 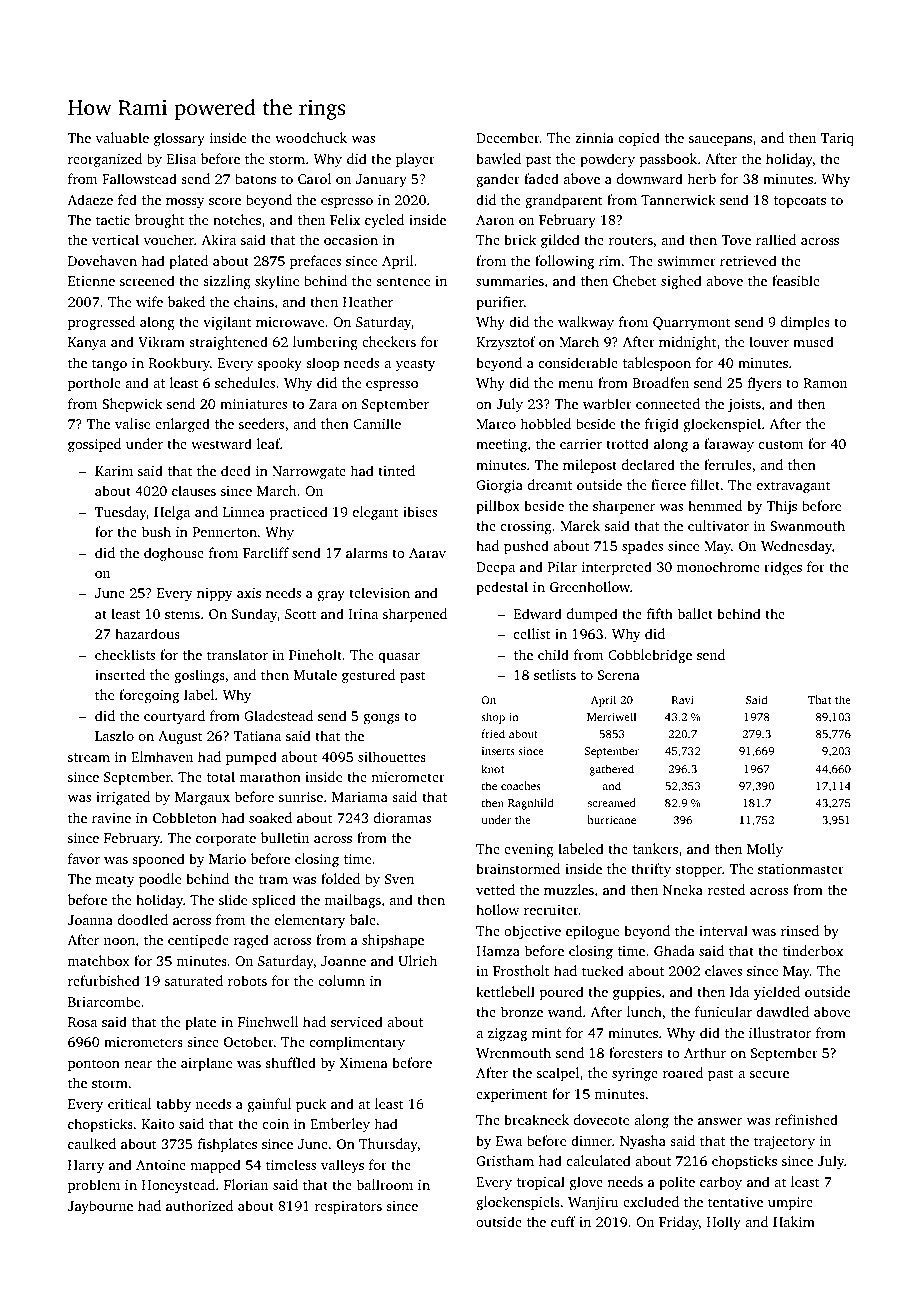 What do you see at coordinates (120, 513) in the screenshot?
I see `Tuesday` at bounding box center [120, 513].
